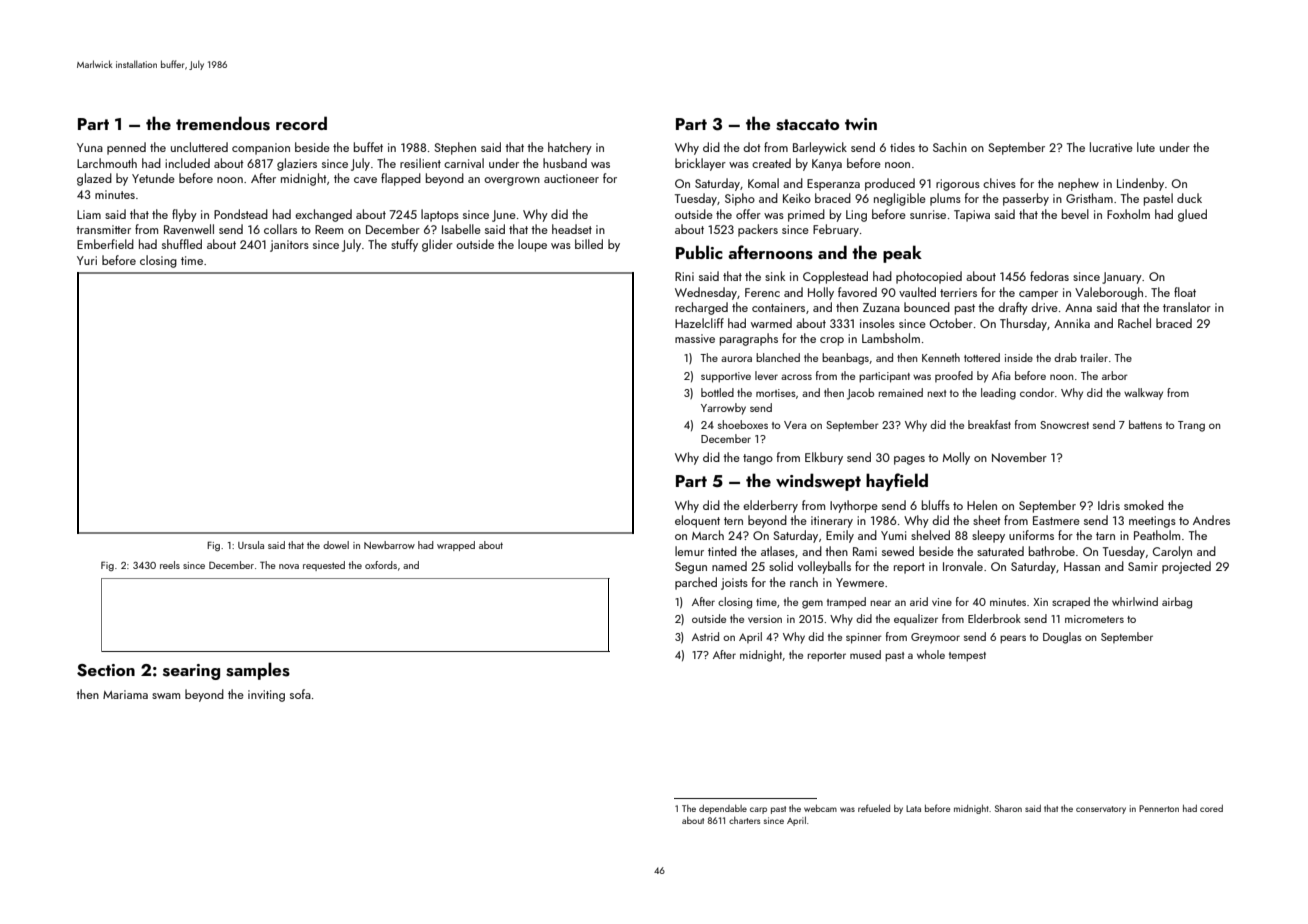  What do you see at coordinates (723, 809) in the document?
I see `dependable` at bounding box center [723, 809].
